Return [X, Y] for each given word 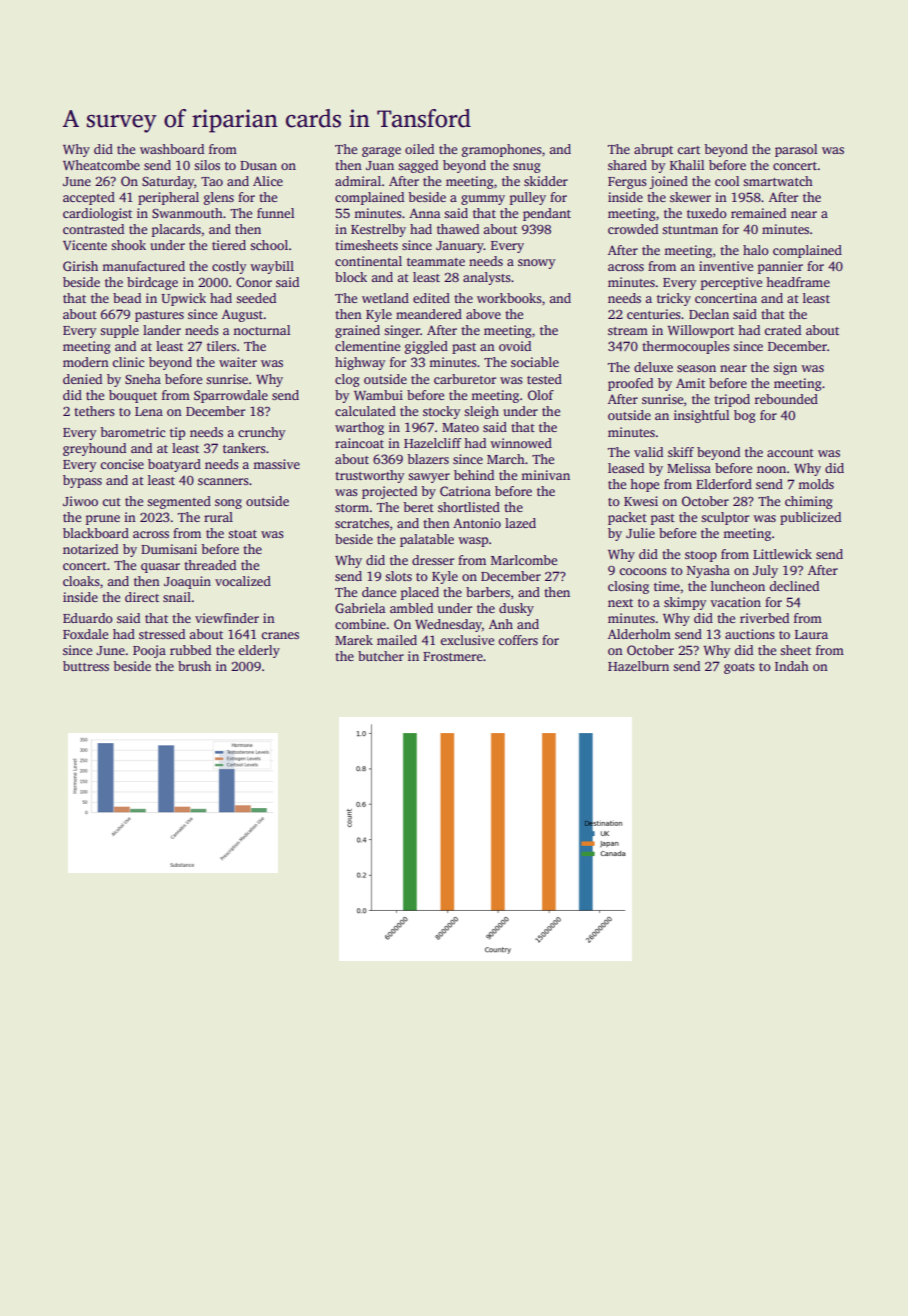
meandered [429, 314]
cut [112, 502]
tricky [674, 299]
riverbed [764, 618]
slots [399, 576]
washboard [172, 149]
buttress [86, 666]
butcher [381, 656]
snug [527, 168]
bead [127, 298]
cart [689, 150]
